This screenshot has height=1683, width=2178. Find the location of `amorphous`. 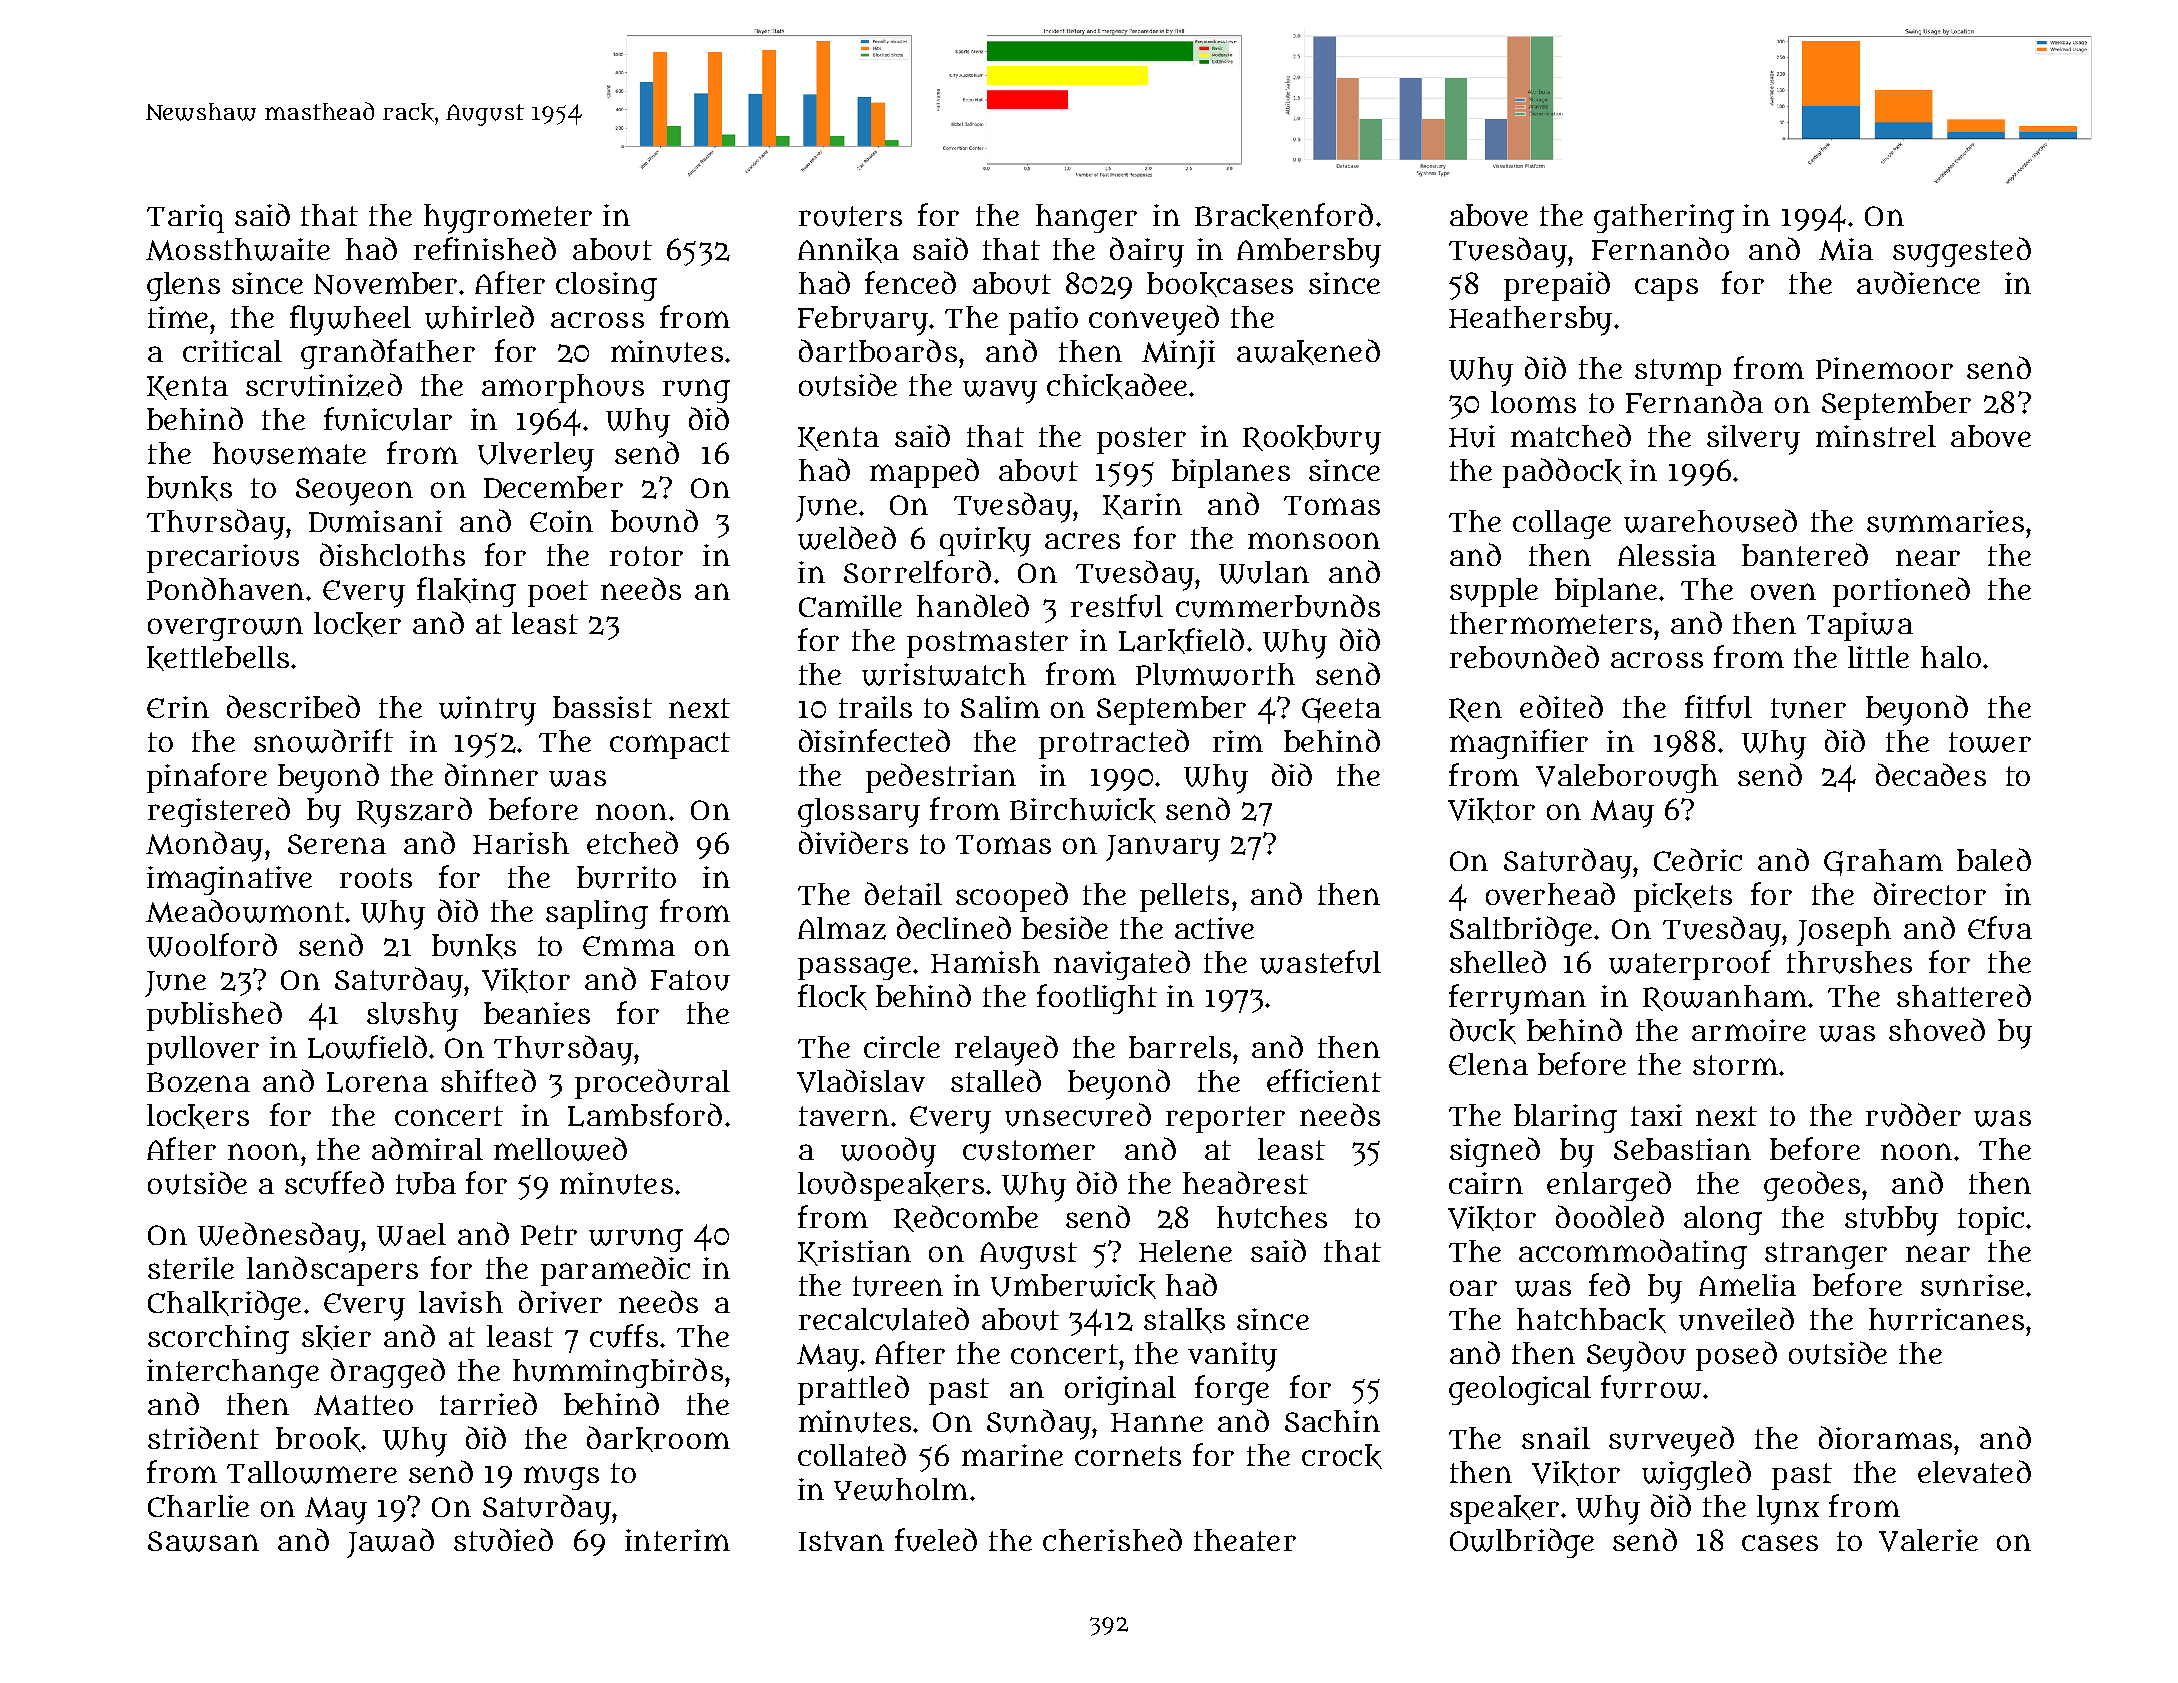

amorphous is located at coordinates (563, 388).
